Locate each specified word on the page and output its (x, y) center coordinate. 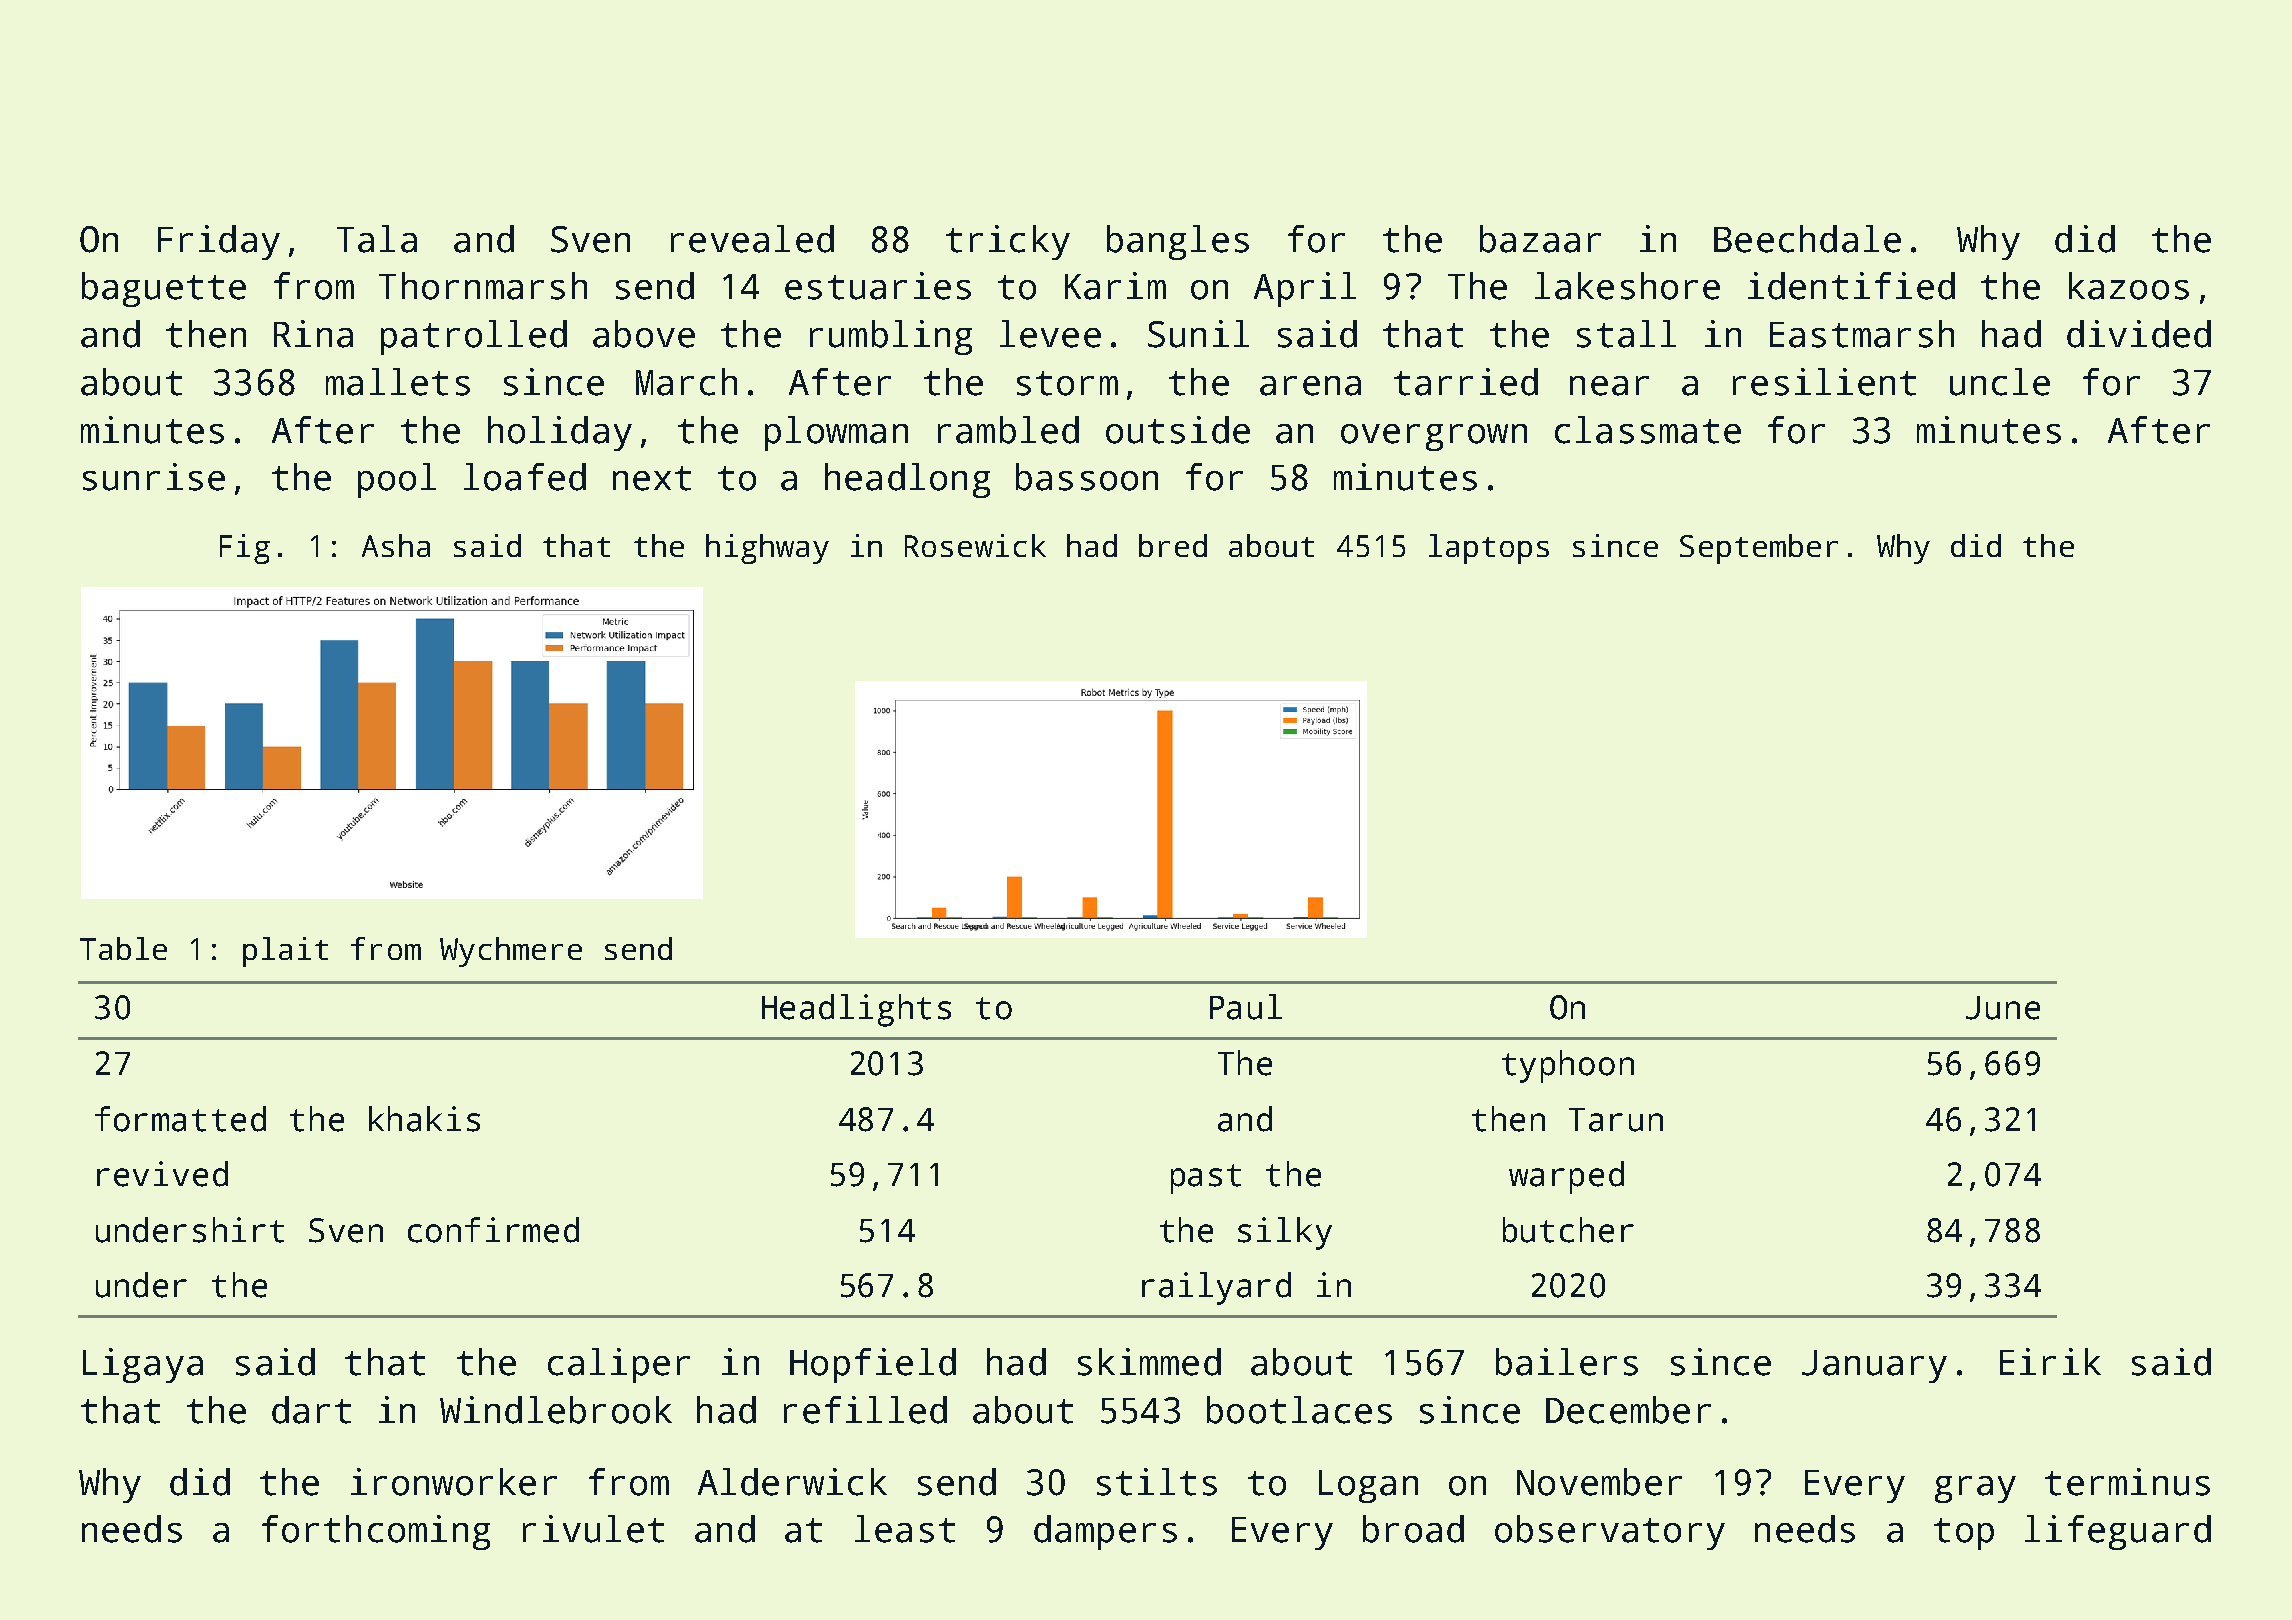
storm (1067, 383)
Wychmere (511, 952)
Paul (1246, 1007)
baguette (164, 289)
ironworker (454, 1482)
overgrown (1434, 437)
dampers (1105, 1532)
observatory (1610, 1532)
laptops (1489, 549)
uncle (2000, 382)
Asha (396, 545)
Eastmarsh (1862, 334)
